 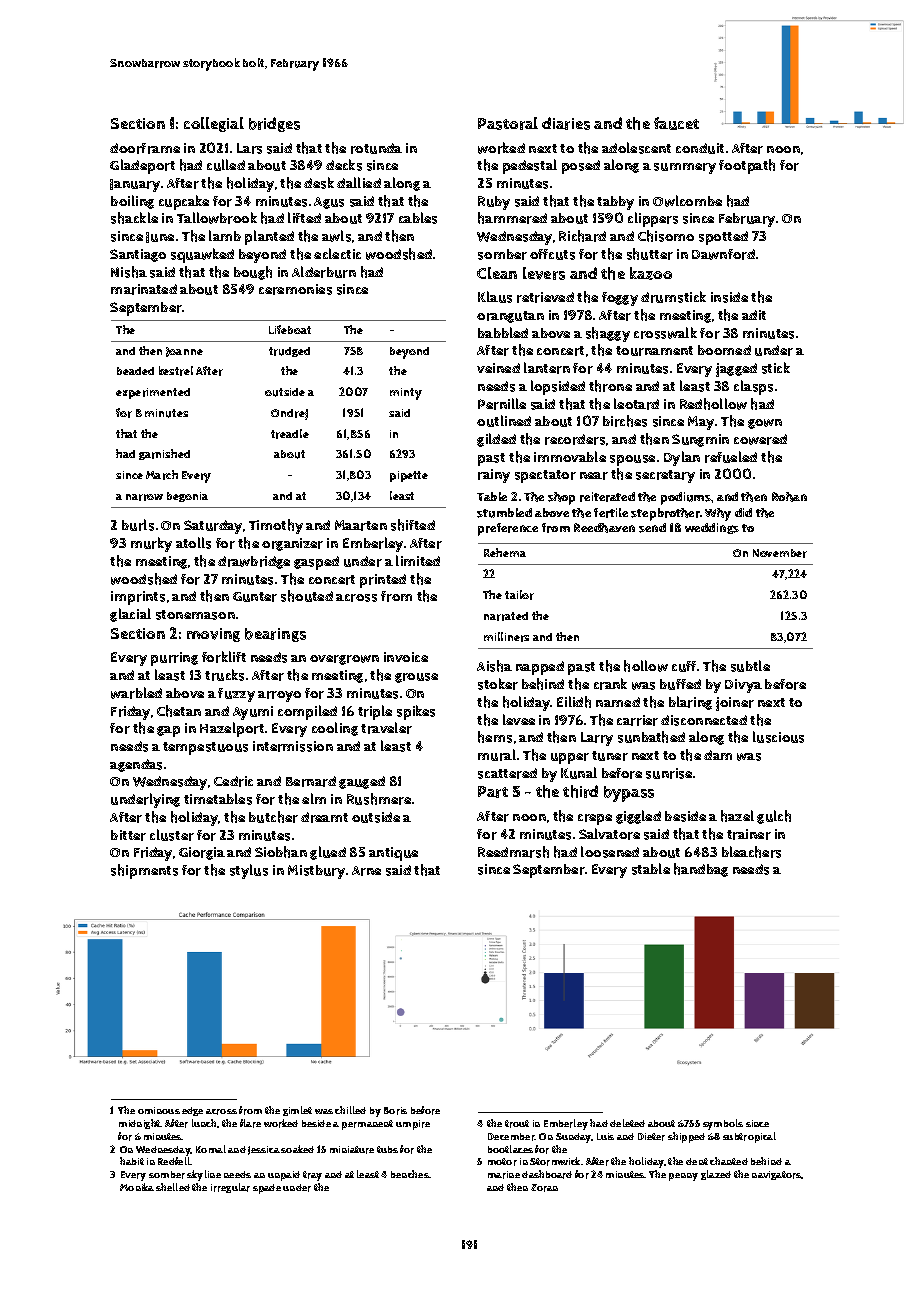 What do you see at coordinates (136, 693) in the screenshot?
I see `warbled` at bounding box center [136, 693].
